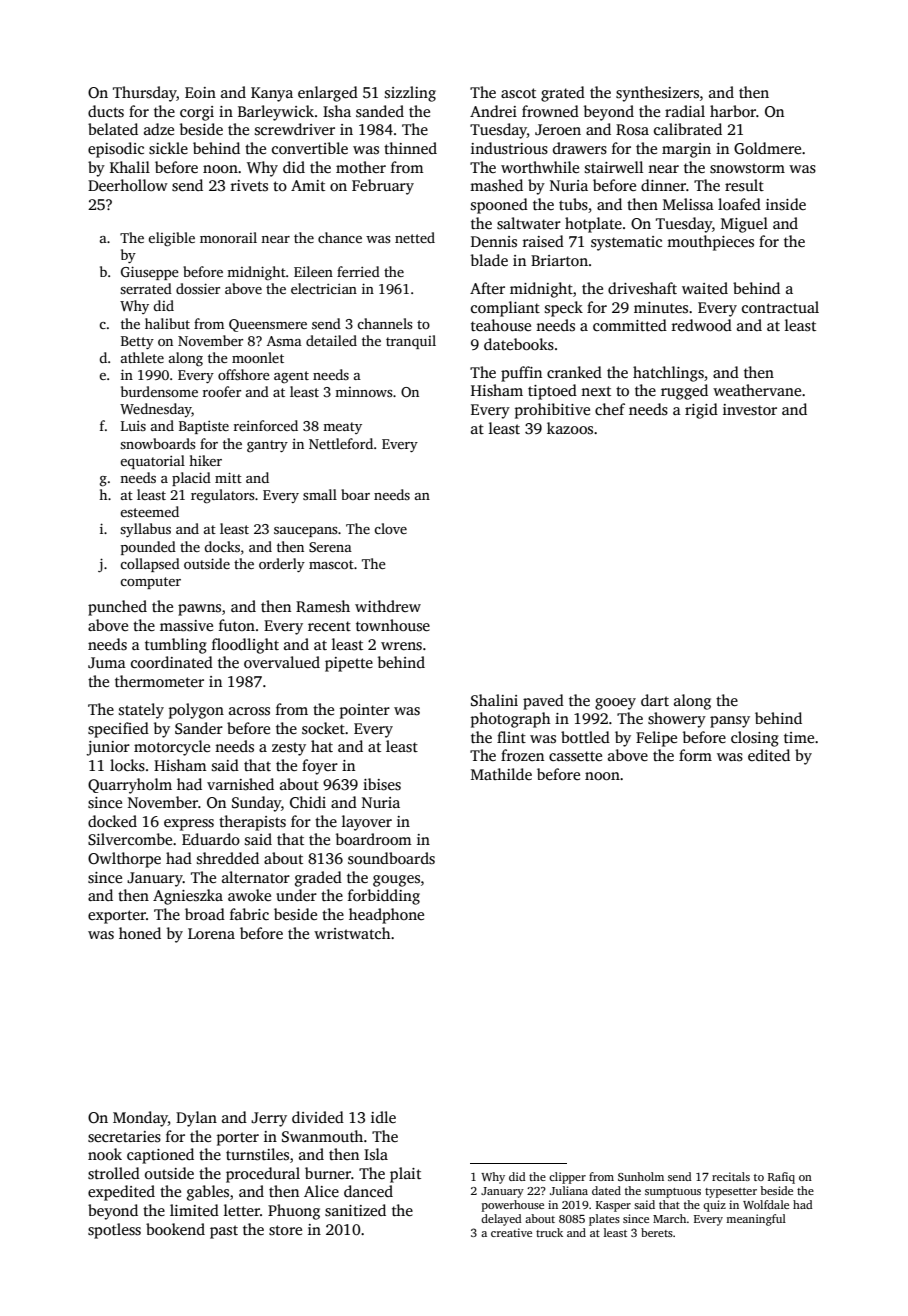  What do you see at coordinates (268, 325) in the screenshot?
I see `Queensmere` at bounding box center [268, 325].
